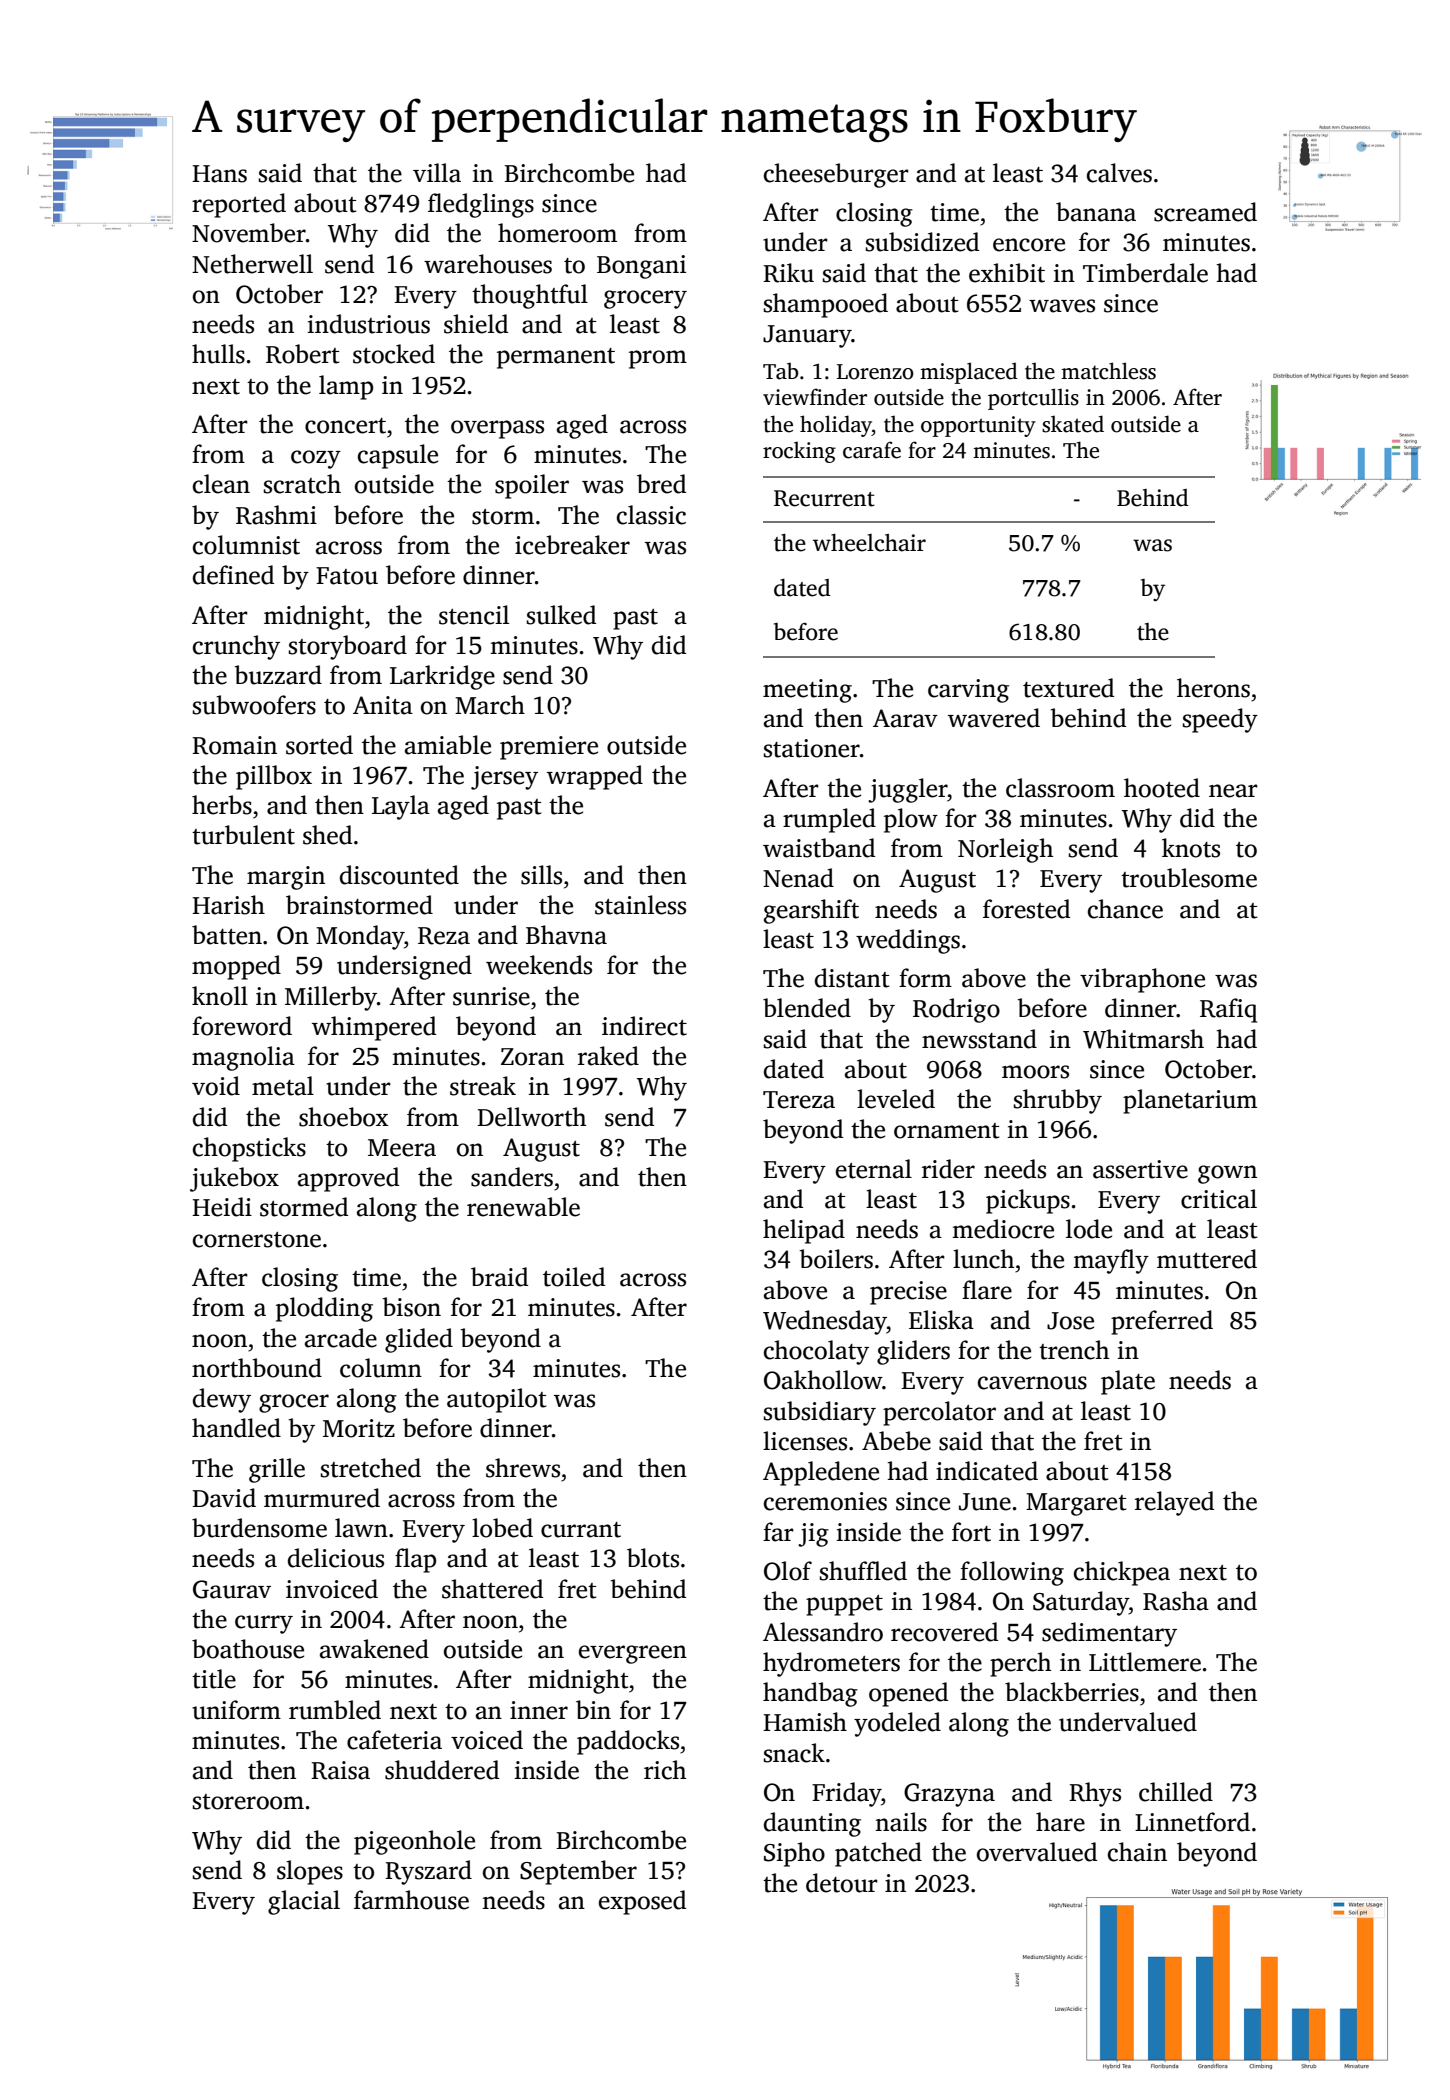 This page has width=1450, height=2100. Describe the element at coordinates (248, 1802) in the page. I see `storeroom` at that location.
